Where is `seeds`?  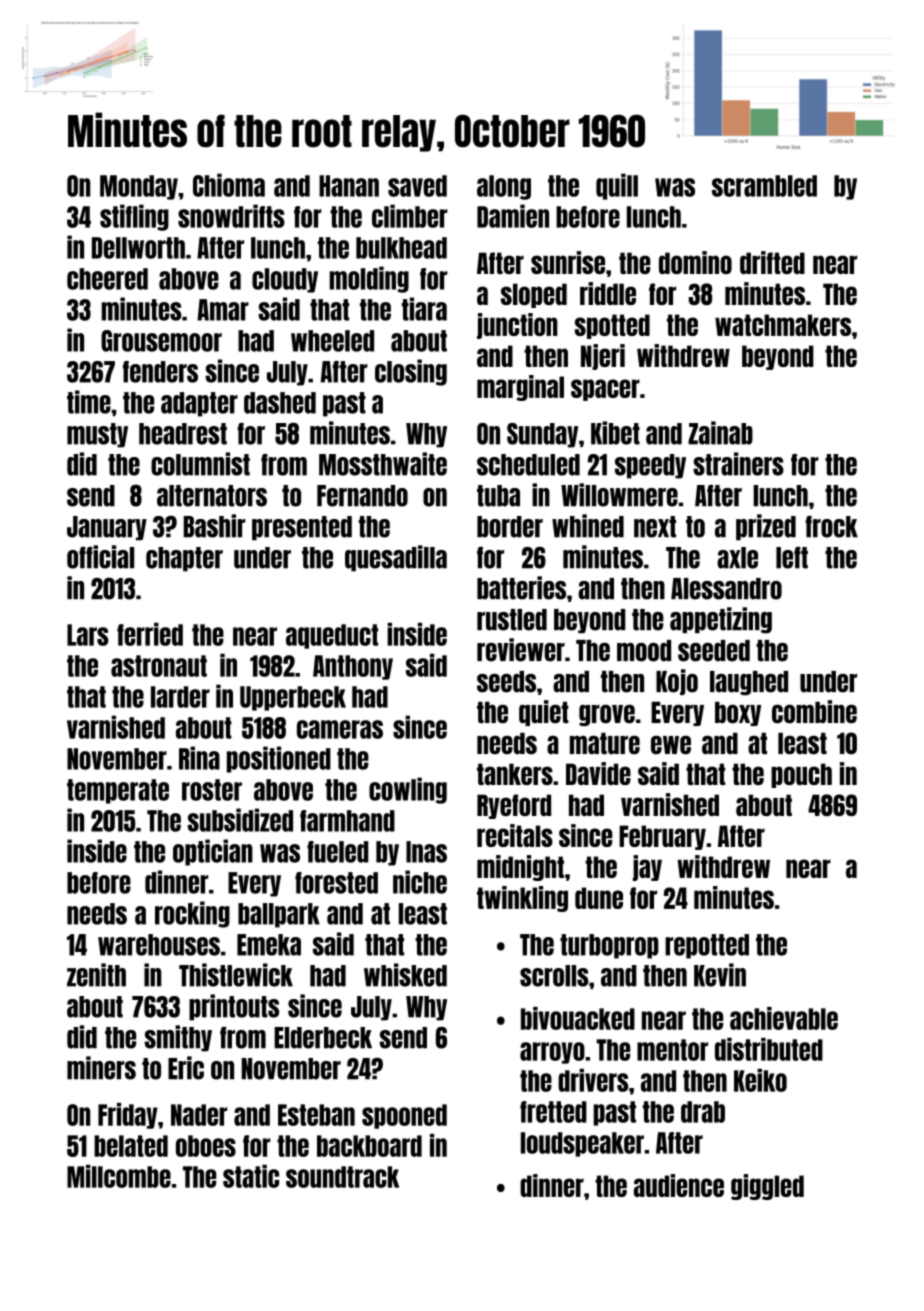
seeds is located at coordinates (506, 682).
